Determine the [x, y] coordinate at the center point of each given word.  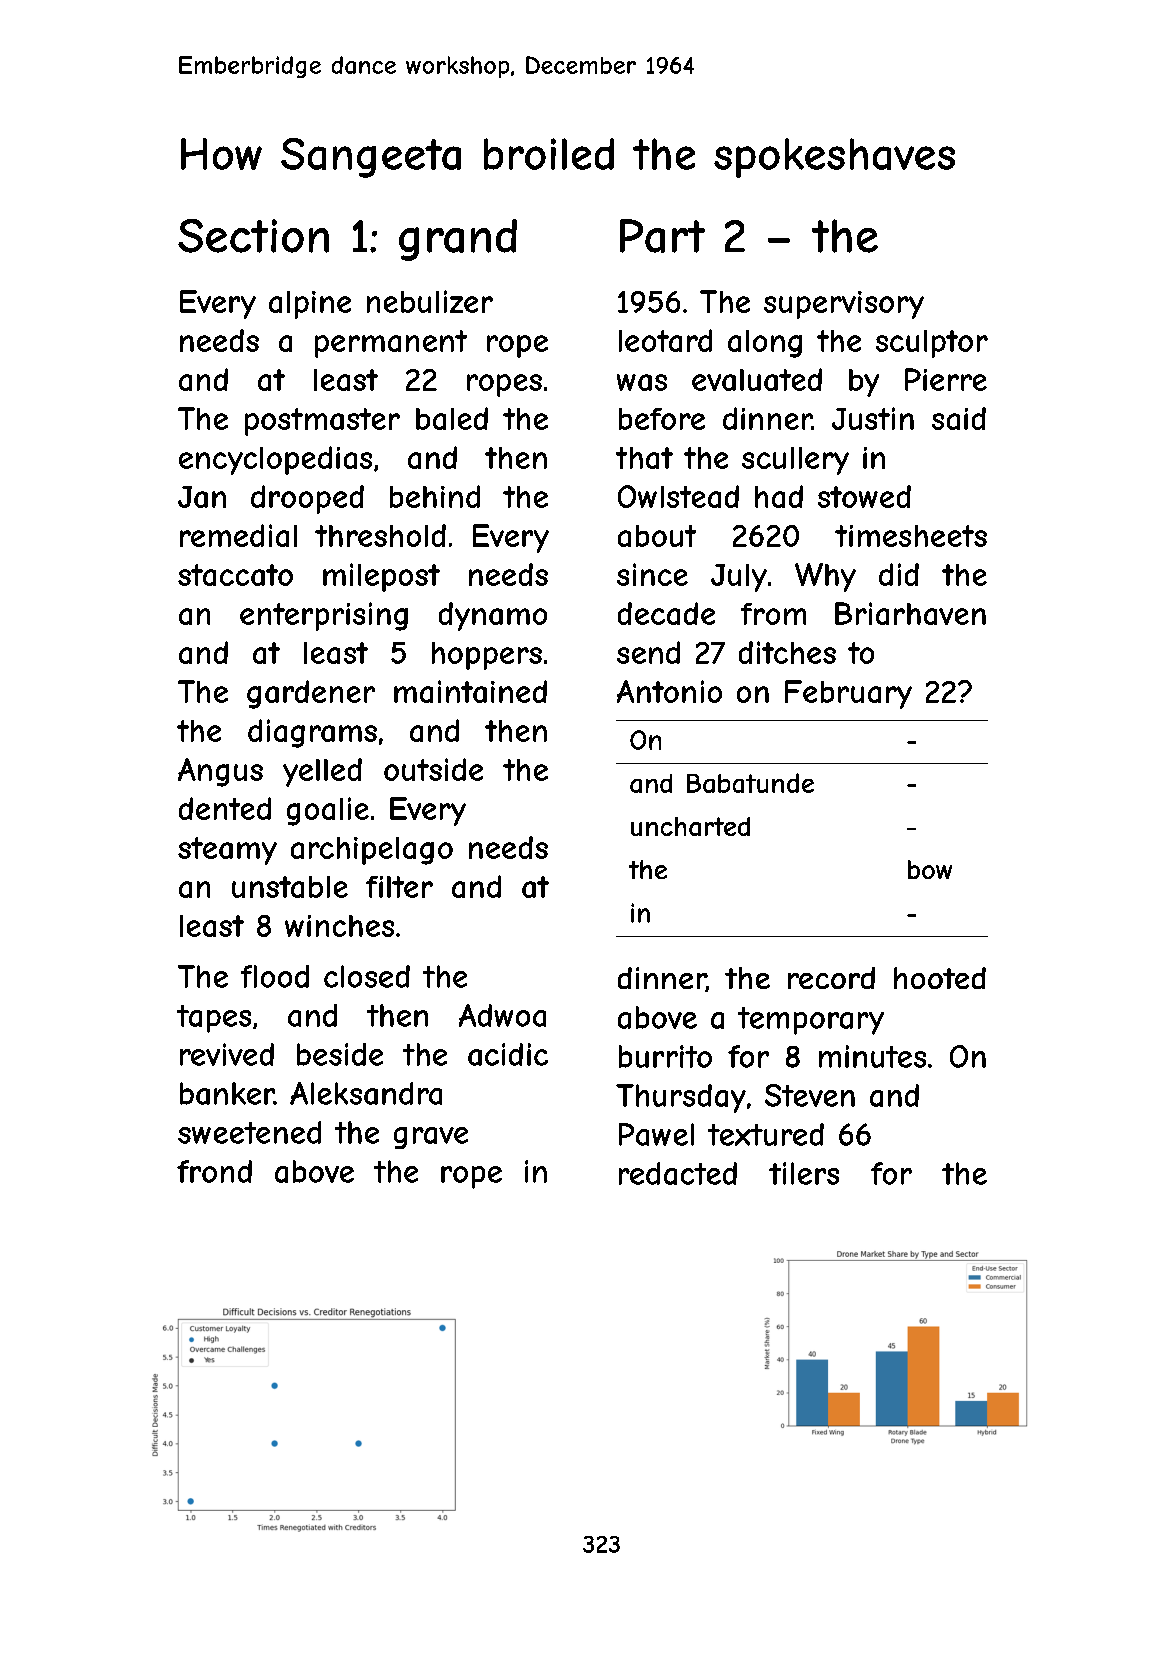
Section [253, 236]
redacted [678, 1173]
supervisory [844, 305]
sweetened [249, 1132]
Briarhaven [910, 613]
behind [435, 496]
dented [225, 808]
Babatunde [750, 783]
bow [930, 869]
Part [662, 236]
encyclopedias [275, 460]
